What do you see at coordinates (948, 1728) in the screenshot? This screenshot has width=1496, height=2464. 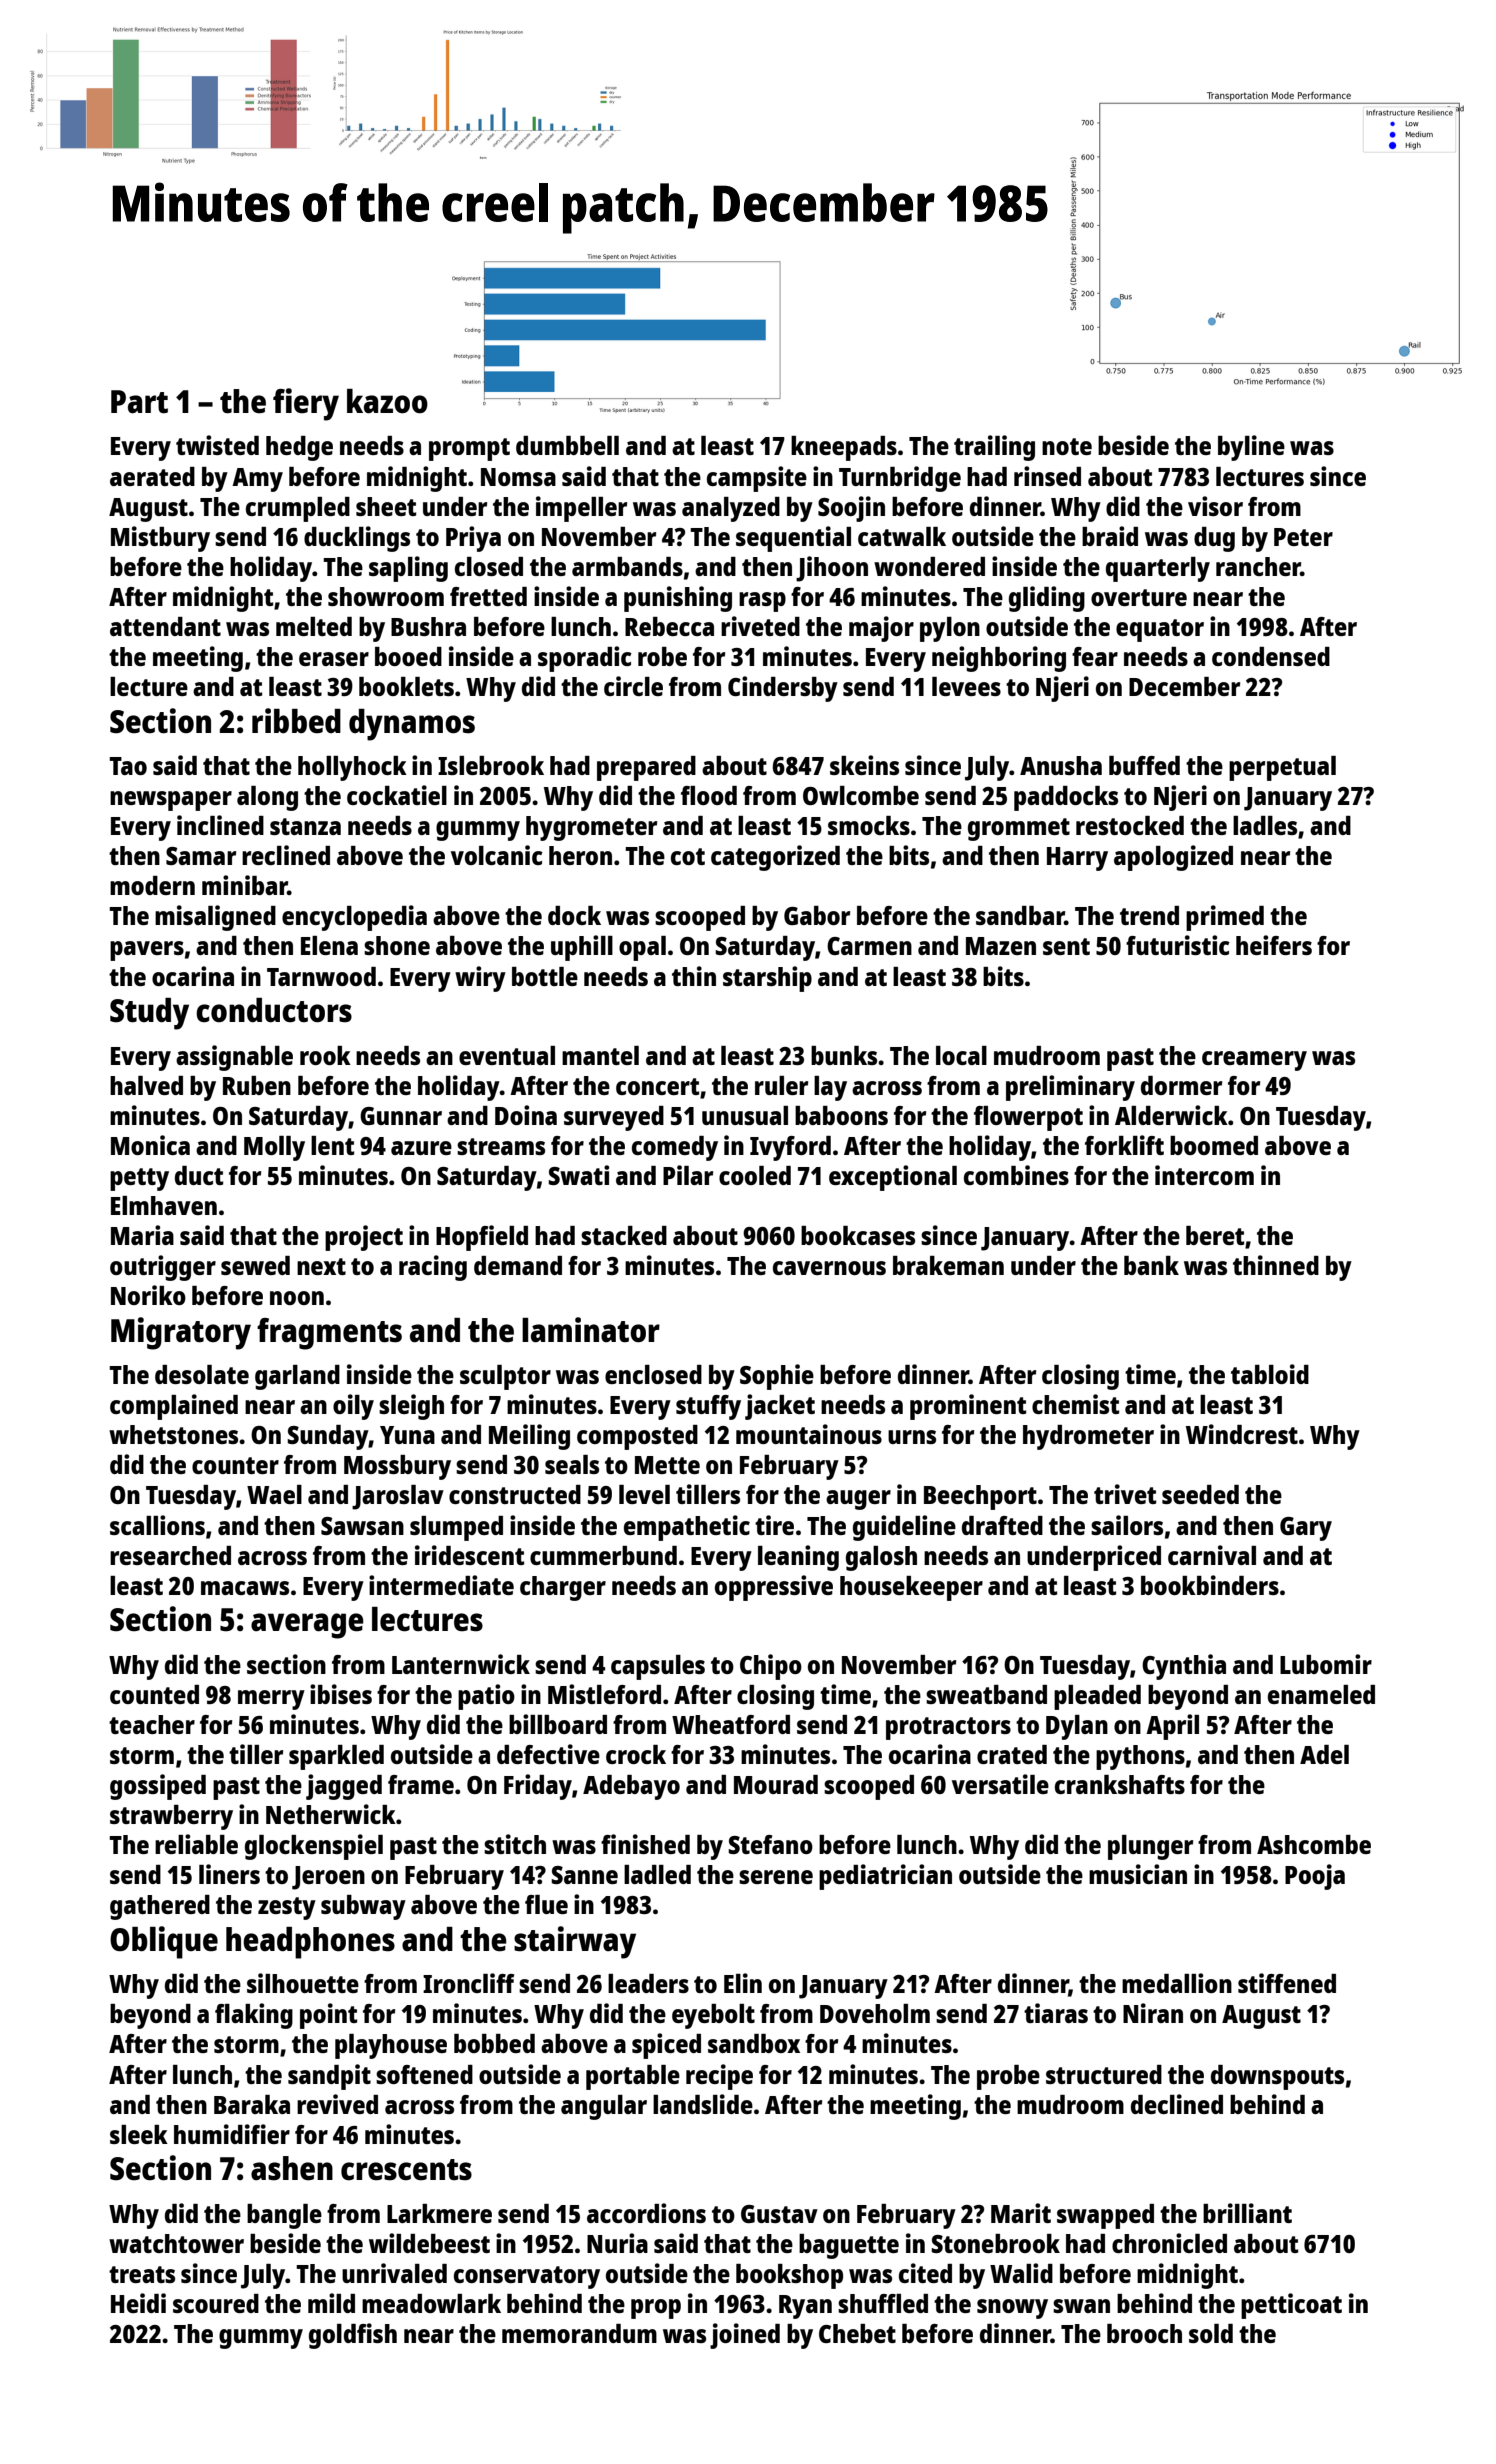 I see `protractors` at bounding box center [948, 1728].
